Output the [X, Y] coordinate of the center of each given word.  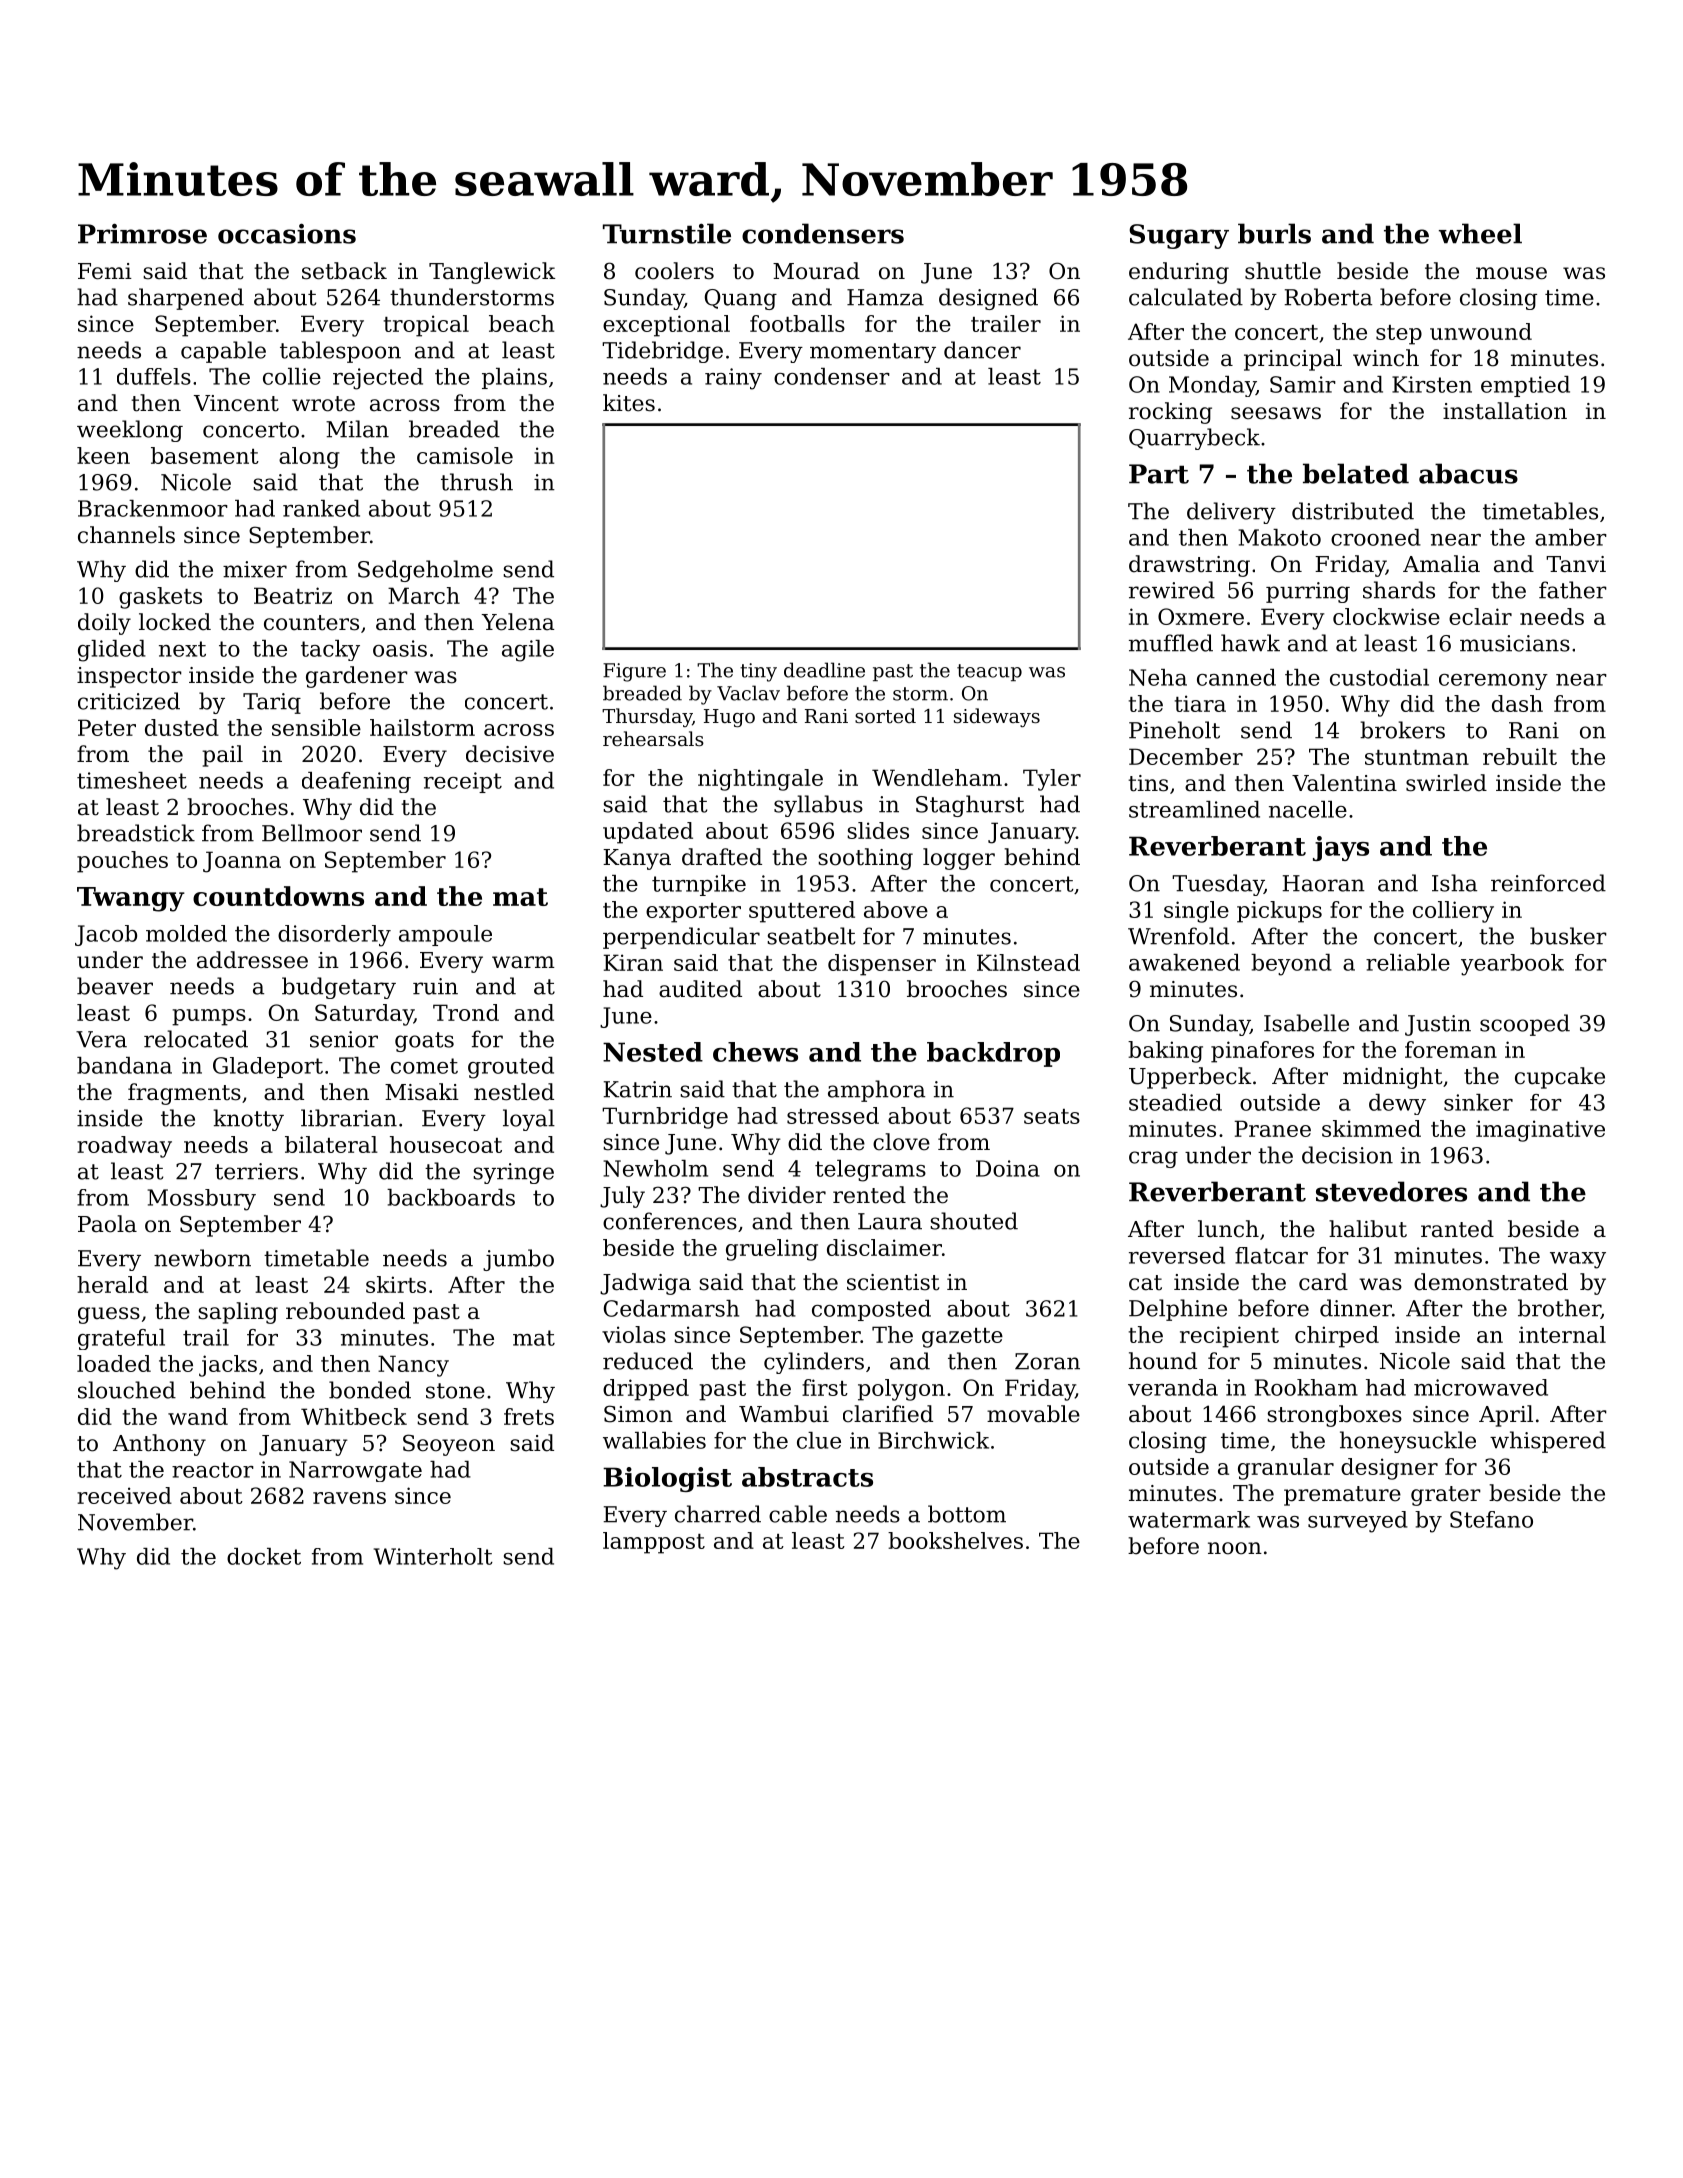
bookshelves [955, 1540]
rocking [1170, 413]
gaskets [160, 598]
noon [1235, 1548]
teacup [989, 672]
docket [264, 1556]
